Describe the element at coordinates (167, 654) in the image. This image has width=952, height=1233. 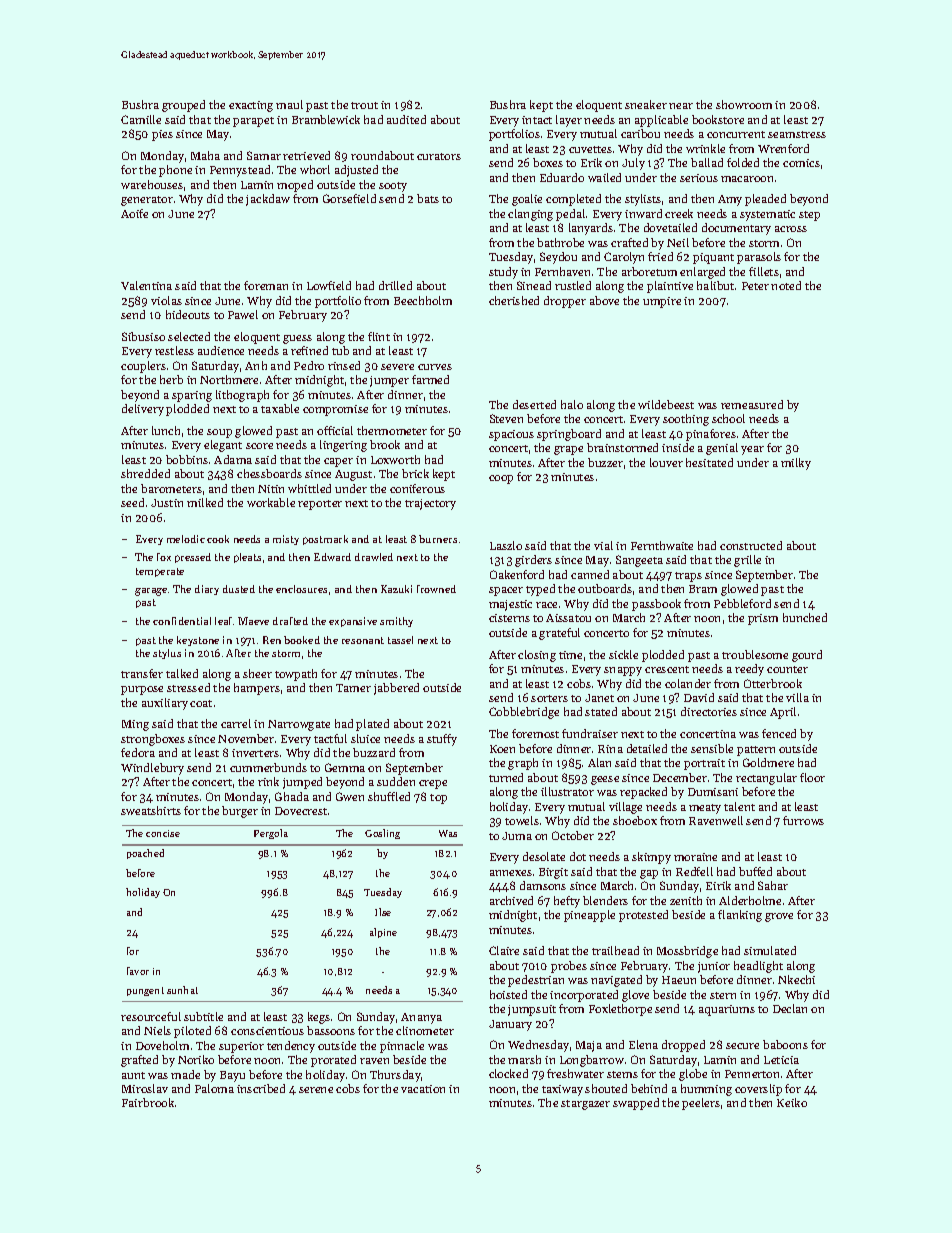
I see `stylus` at that location.
